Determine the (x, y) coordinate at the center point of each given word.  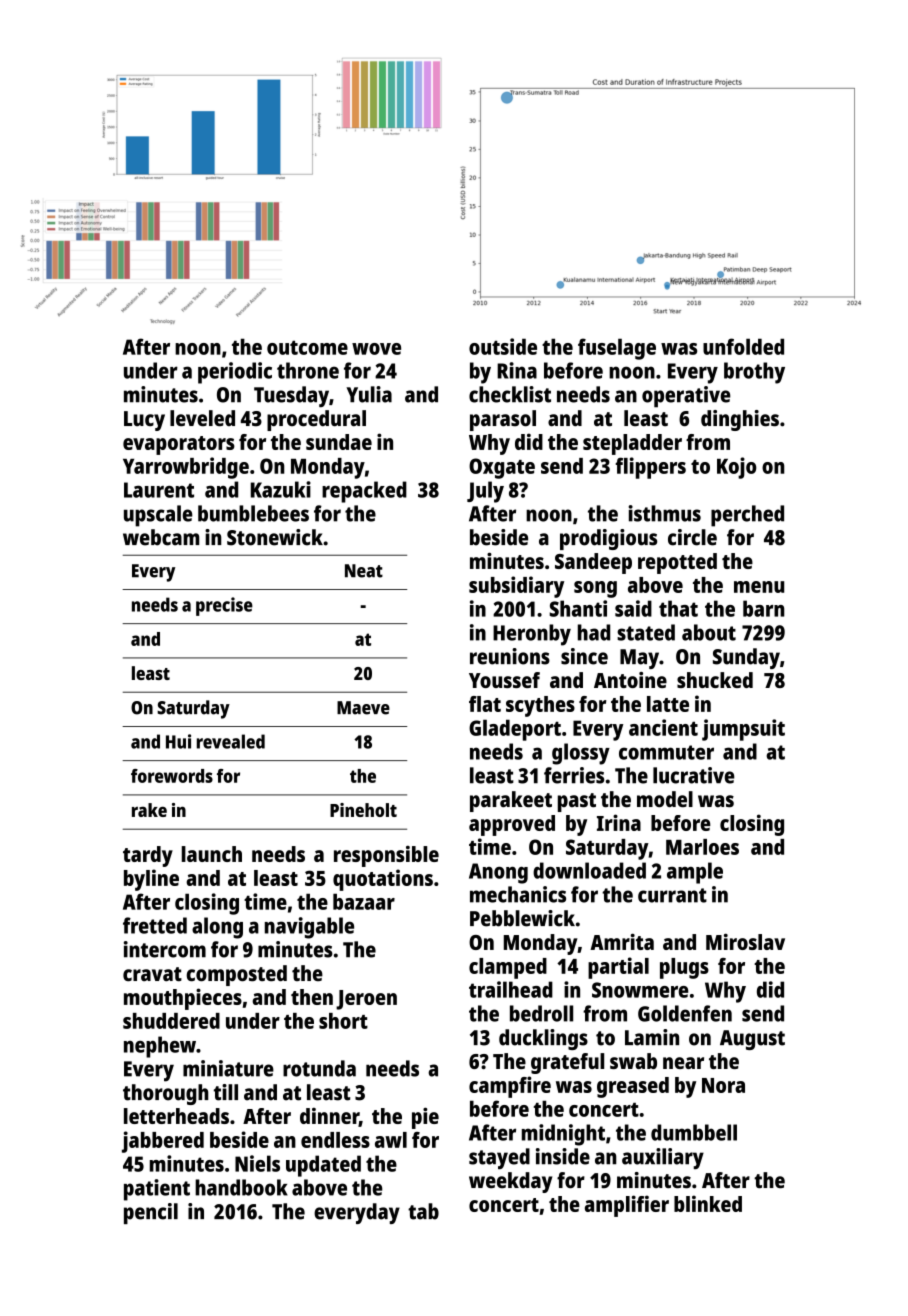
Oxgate (502, 468)
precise (224, 606)
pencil (151, 1213)
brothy (754, 373)
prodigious (608, 539)
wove (376, 349)
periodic (235, 373)
